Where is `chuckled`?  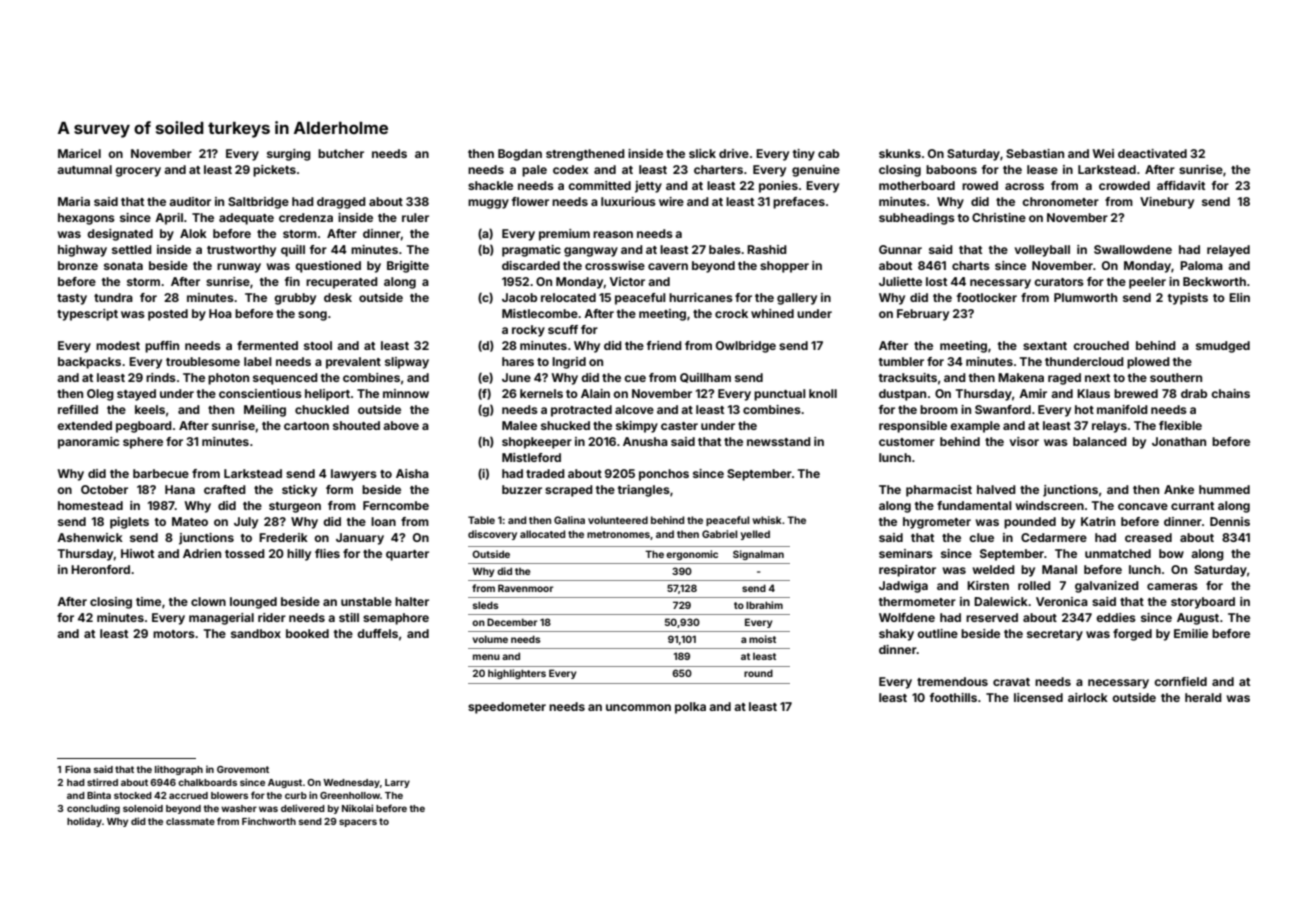 chuckled is located at coordinates (322, 409).
